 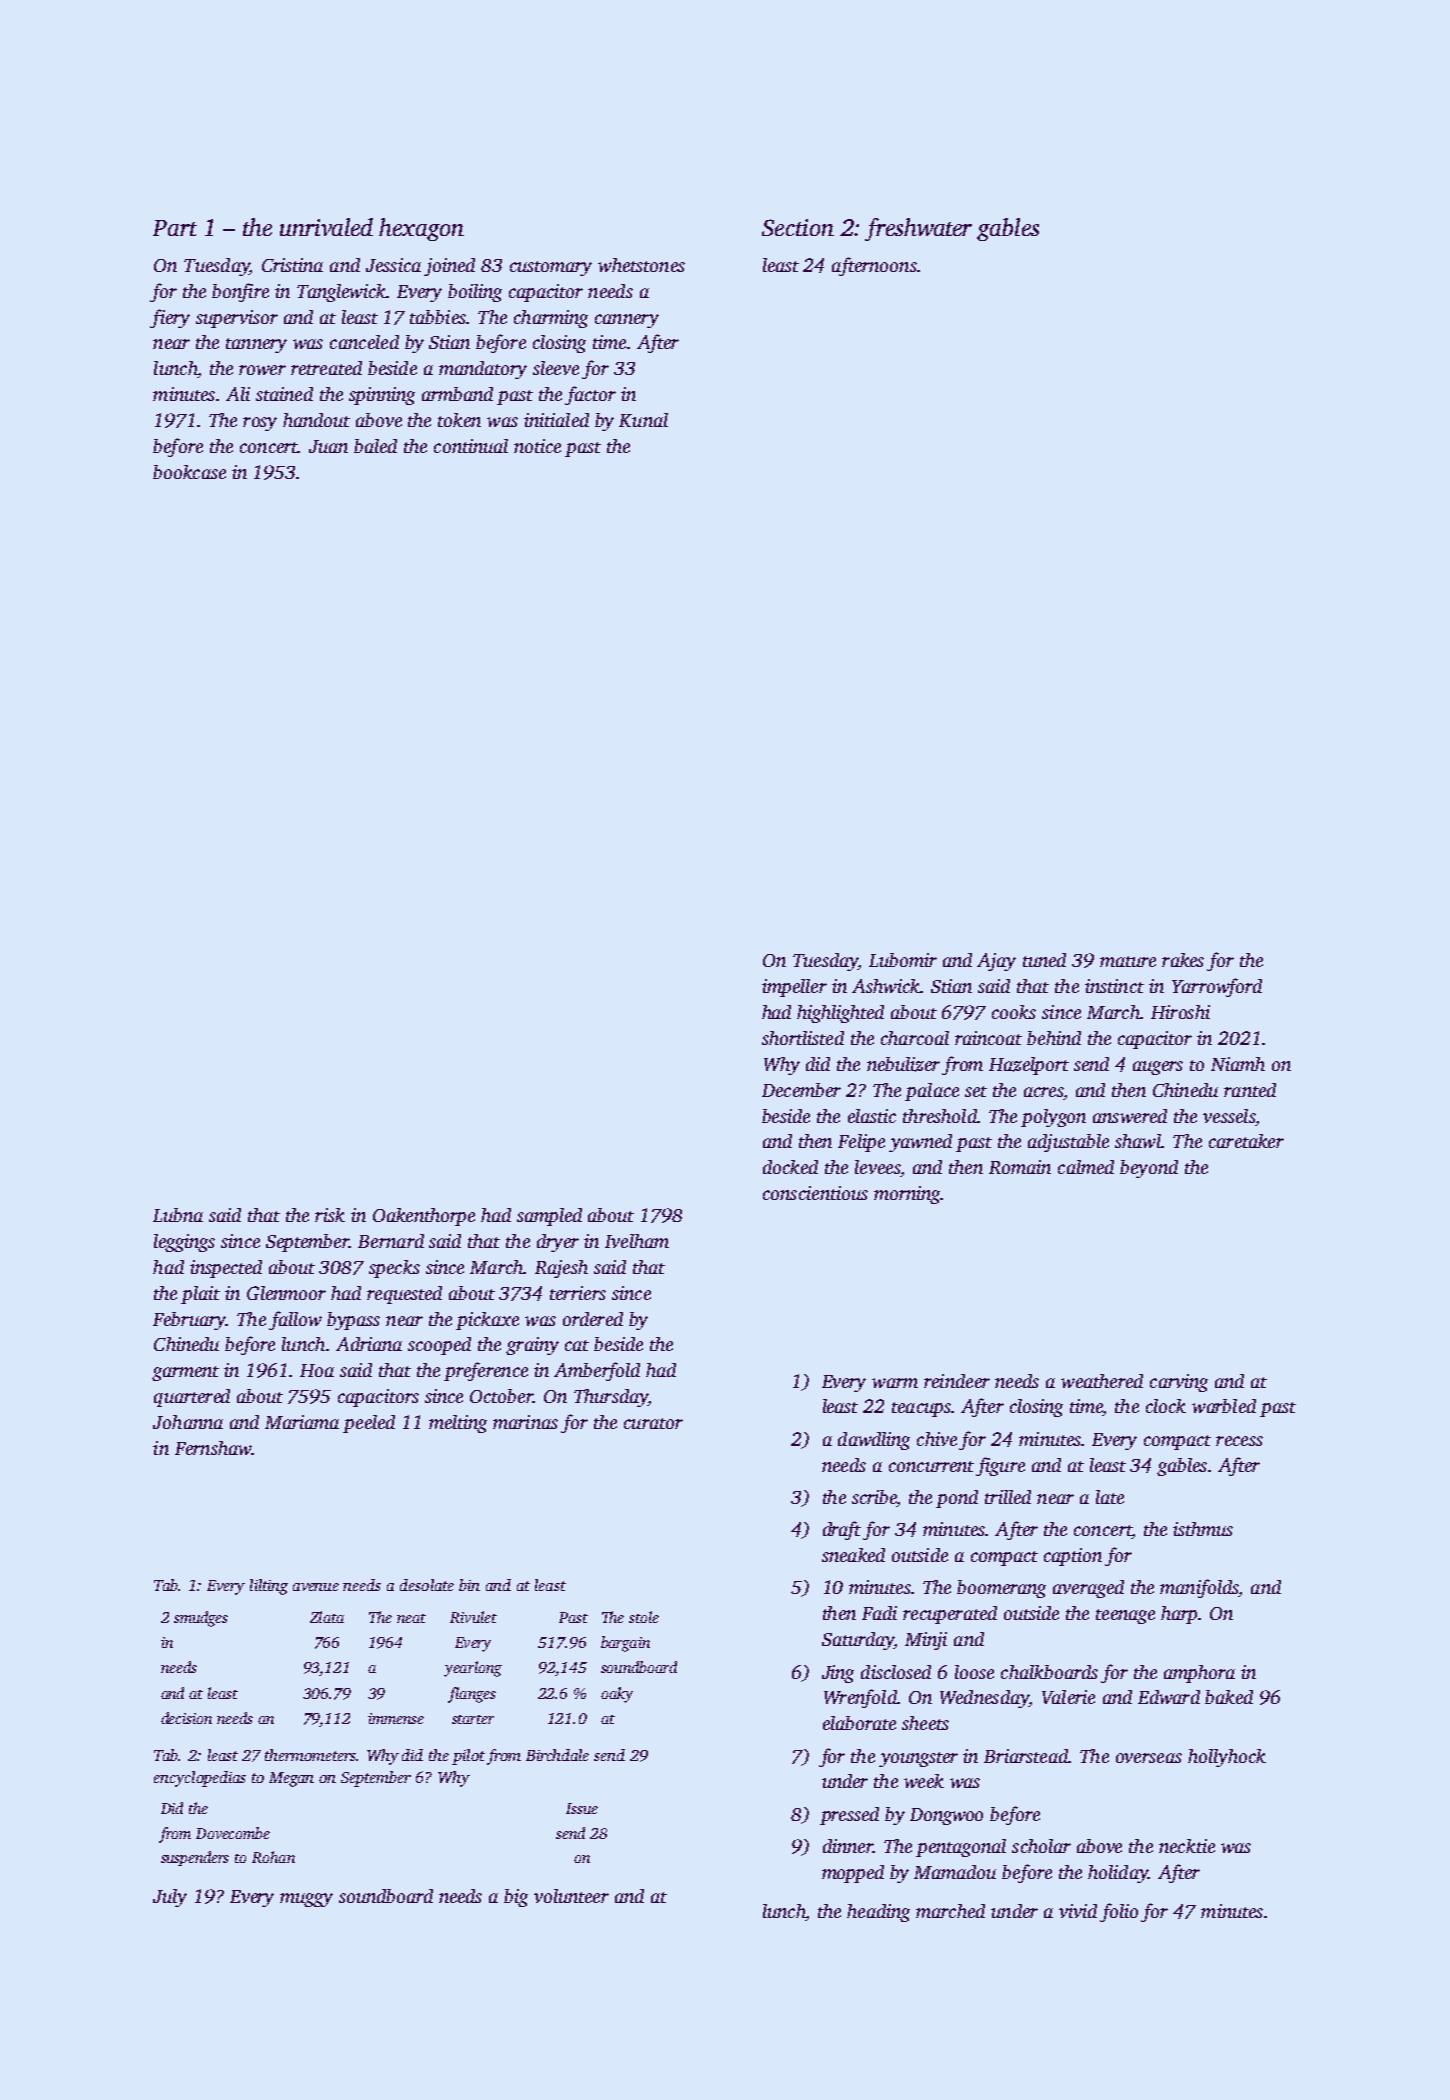 I want to click on docked, so click(x=790, y=1167).
